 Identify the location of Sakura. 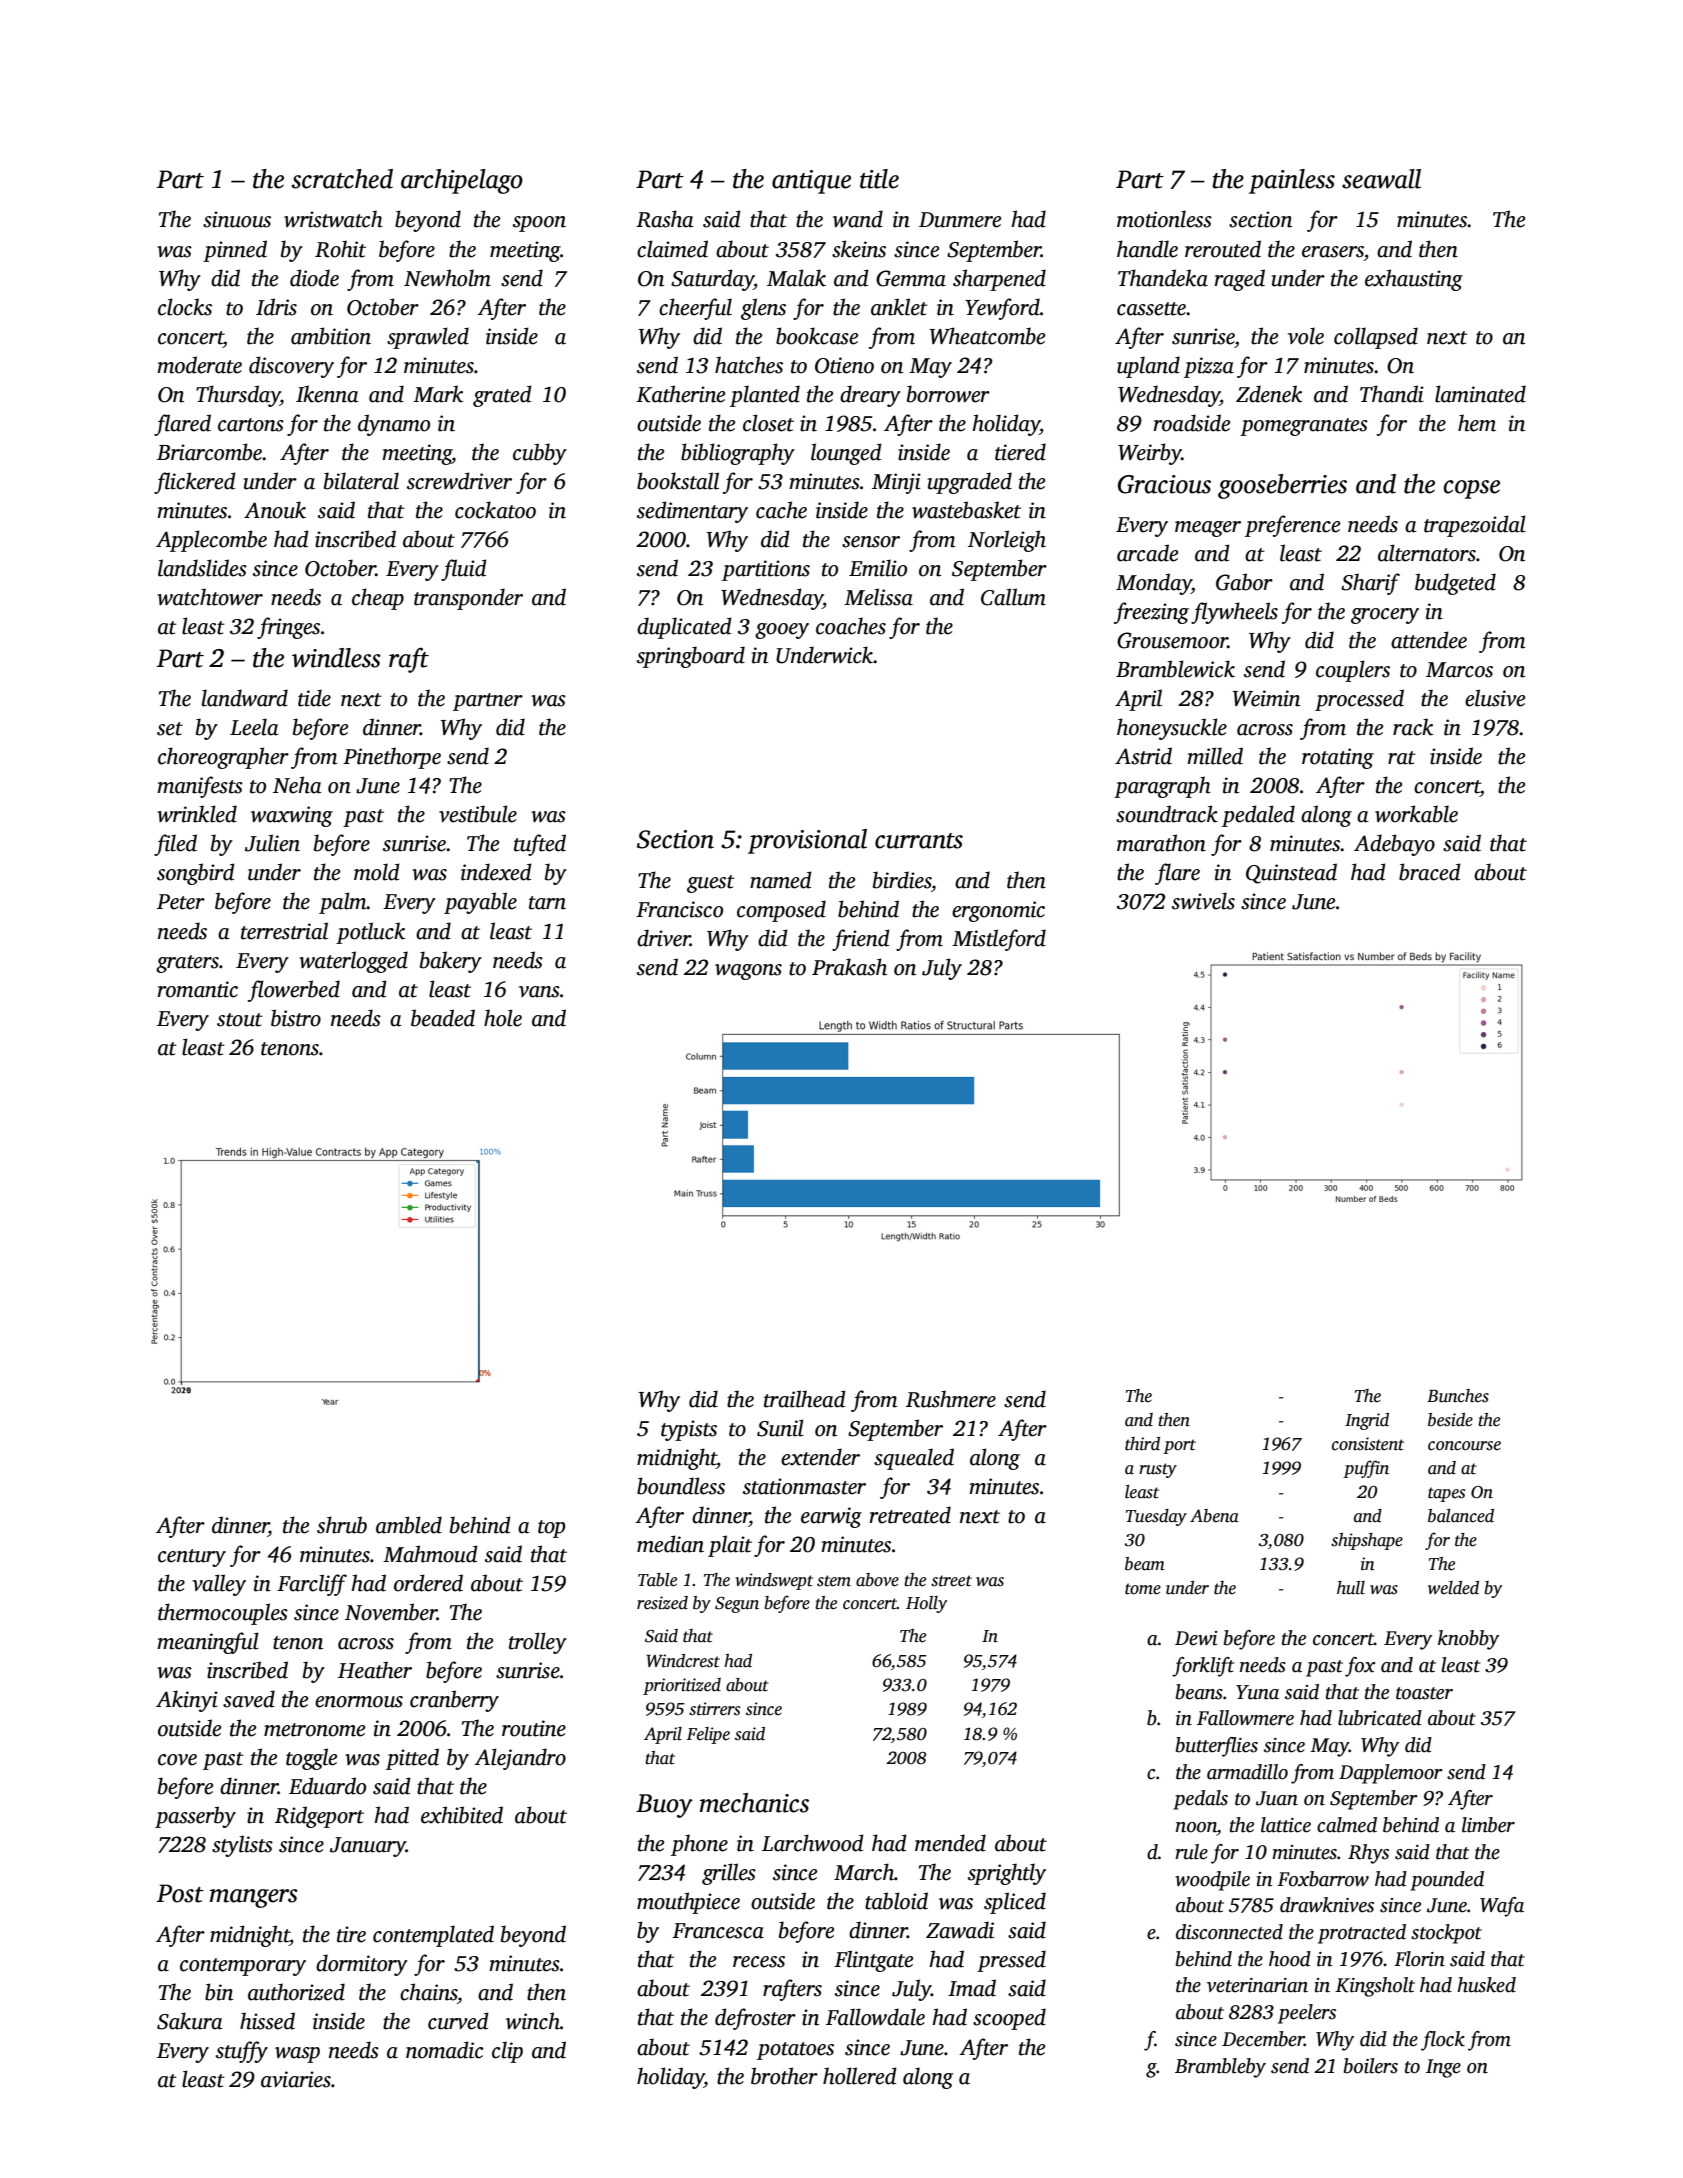
(190, 2021).
